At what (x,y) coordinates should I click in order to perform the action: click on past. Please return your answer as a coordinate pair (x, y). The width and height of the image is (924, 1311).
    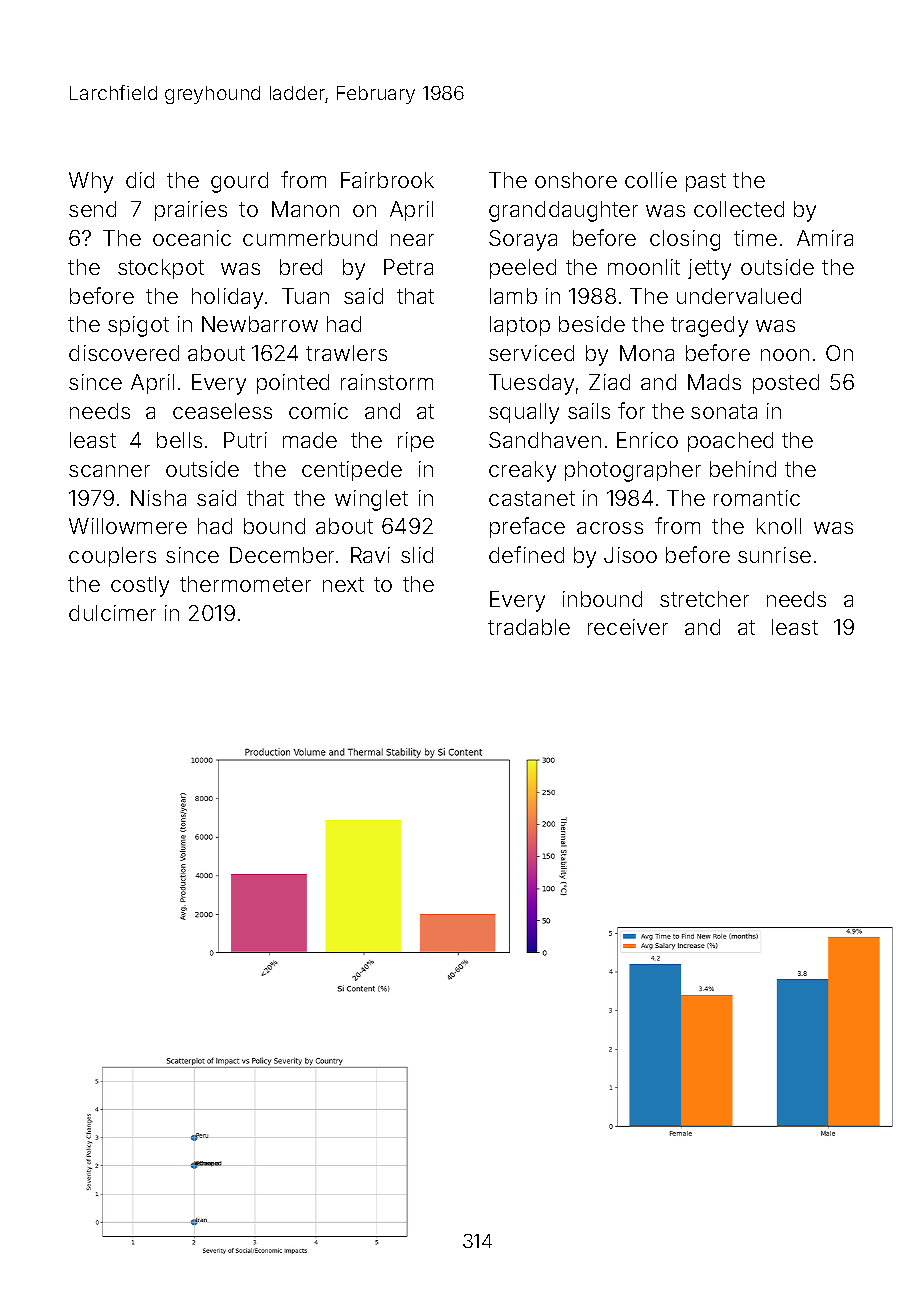
    Looking at the image, I should click on (706, 182).
